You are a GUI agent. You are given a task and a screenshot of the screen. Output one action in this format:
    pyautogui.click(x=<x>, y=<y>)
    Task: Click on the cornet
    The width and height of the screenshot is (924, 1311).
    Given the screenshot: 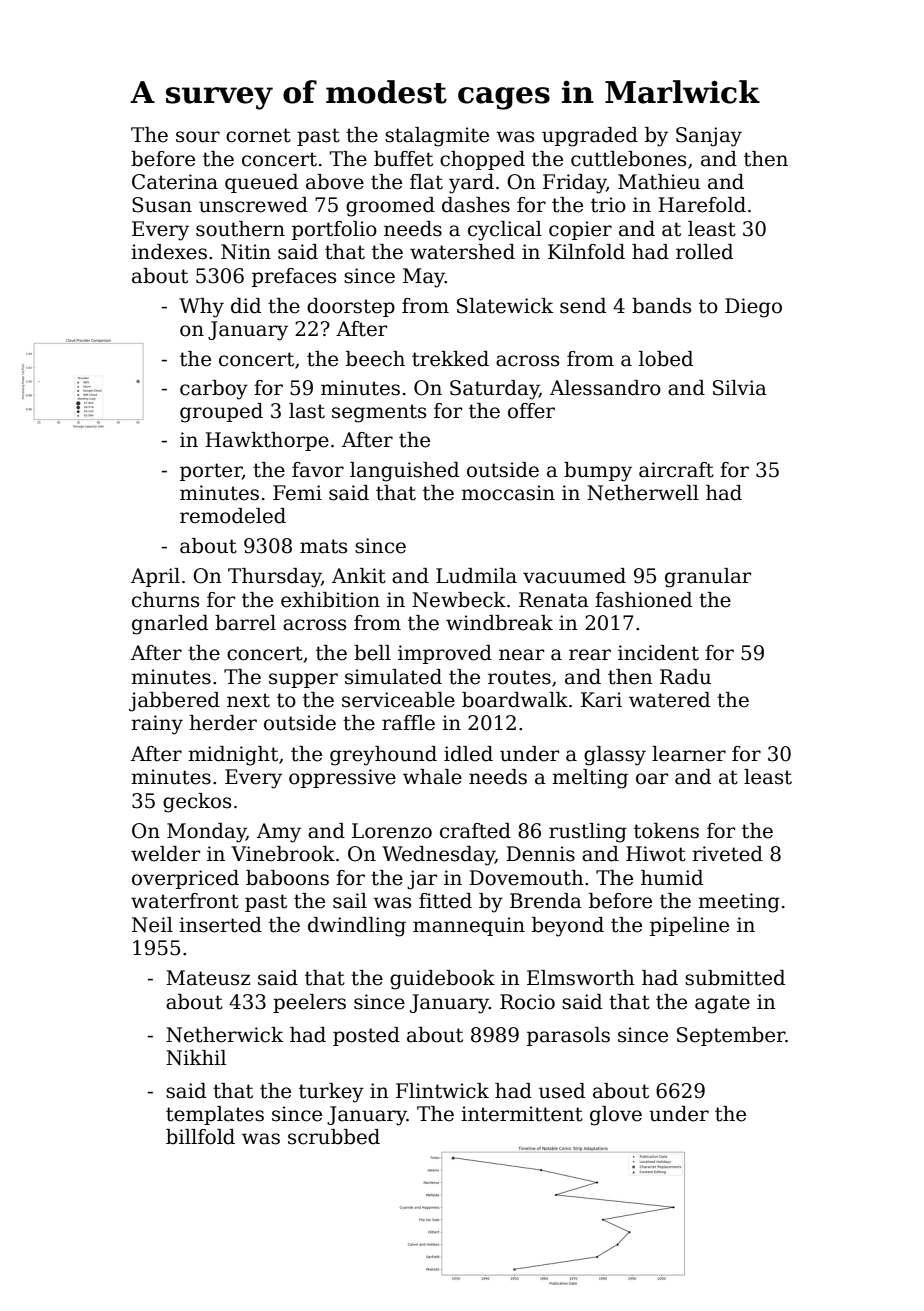 What is the action you would take?
    pyautogui.click(x=258, y=135)
